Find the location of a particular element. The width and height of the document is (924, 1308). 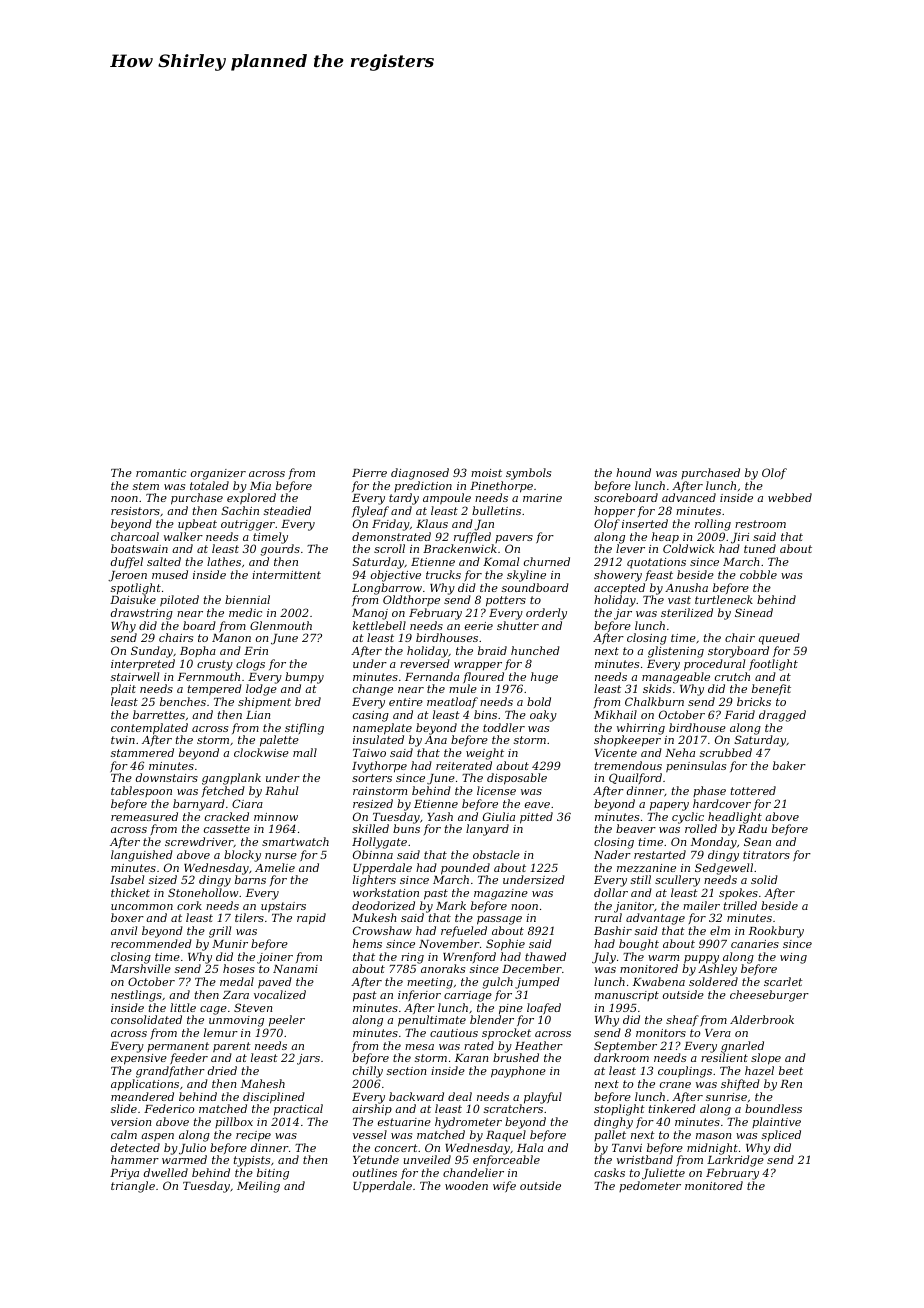

Ivythorpe is located at coordinates (379, 767).
